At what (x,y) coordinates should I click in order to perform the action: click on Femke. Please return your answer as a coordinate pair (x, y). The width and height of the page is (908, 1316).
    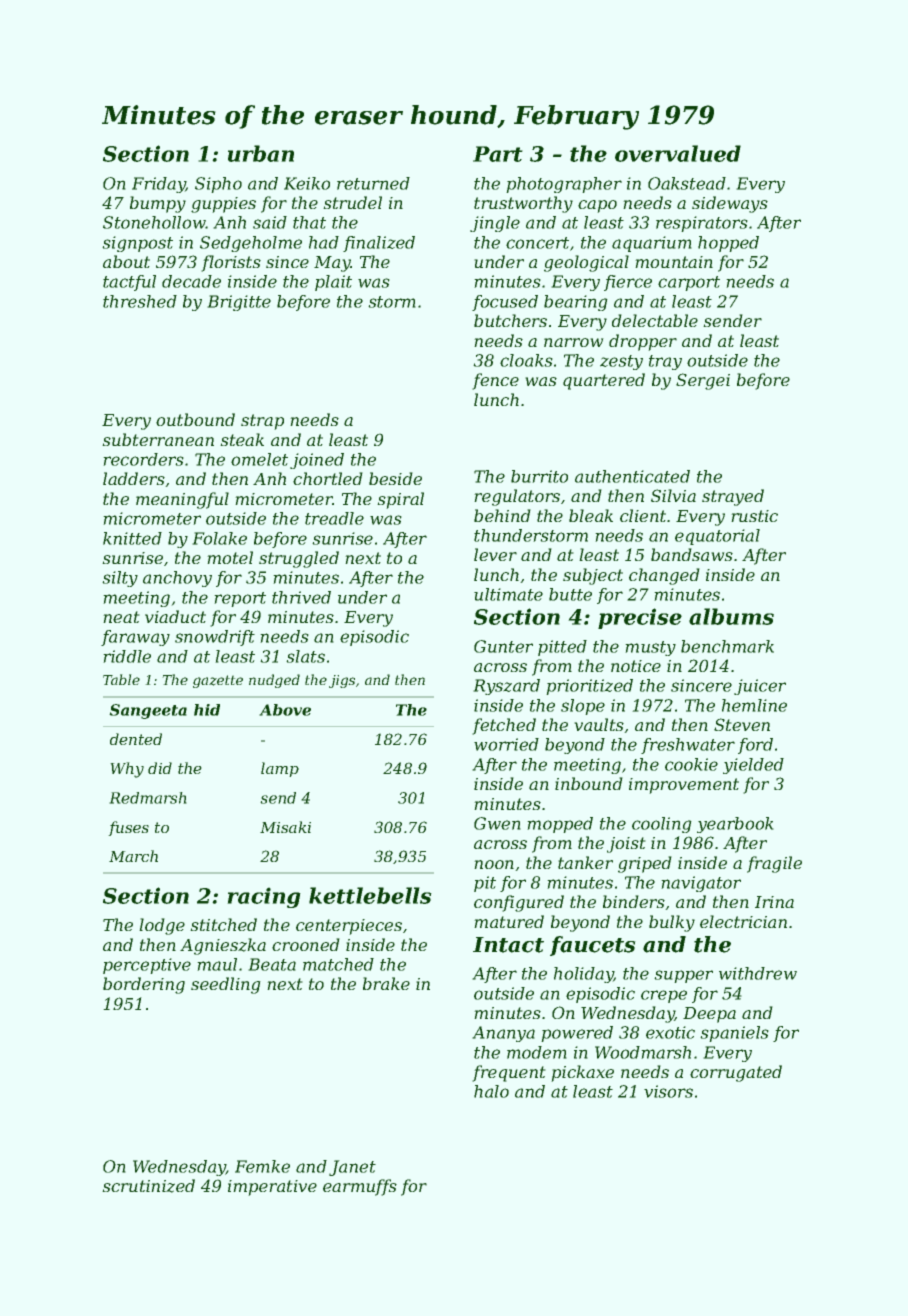
    Looking at the image, I should click on (262, 1166).
